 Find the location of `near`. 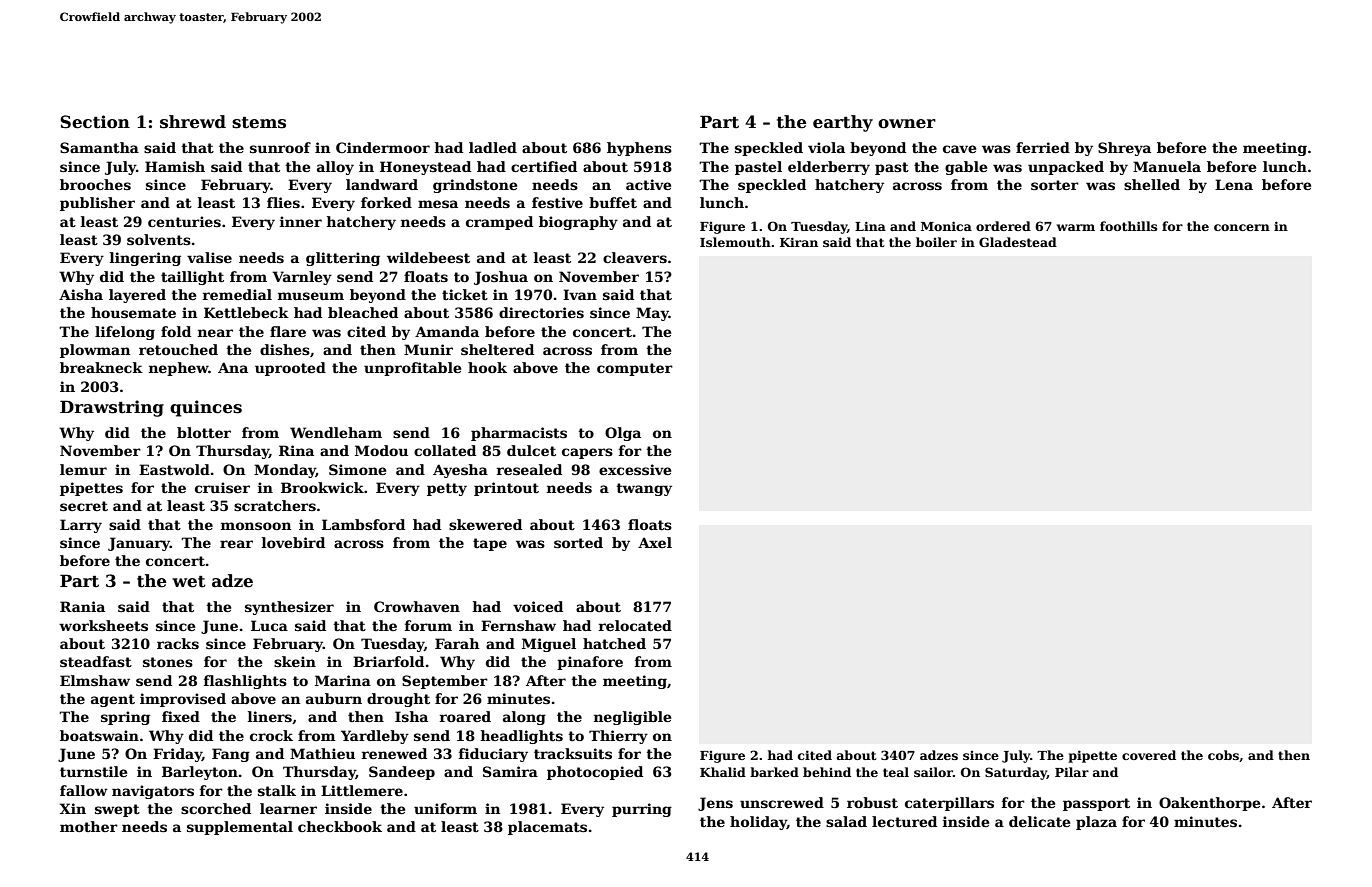

near is located at coordinates (215, 333).
